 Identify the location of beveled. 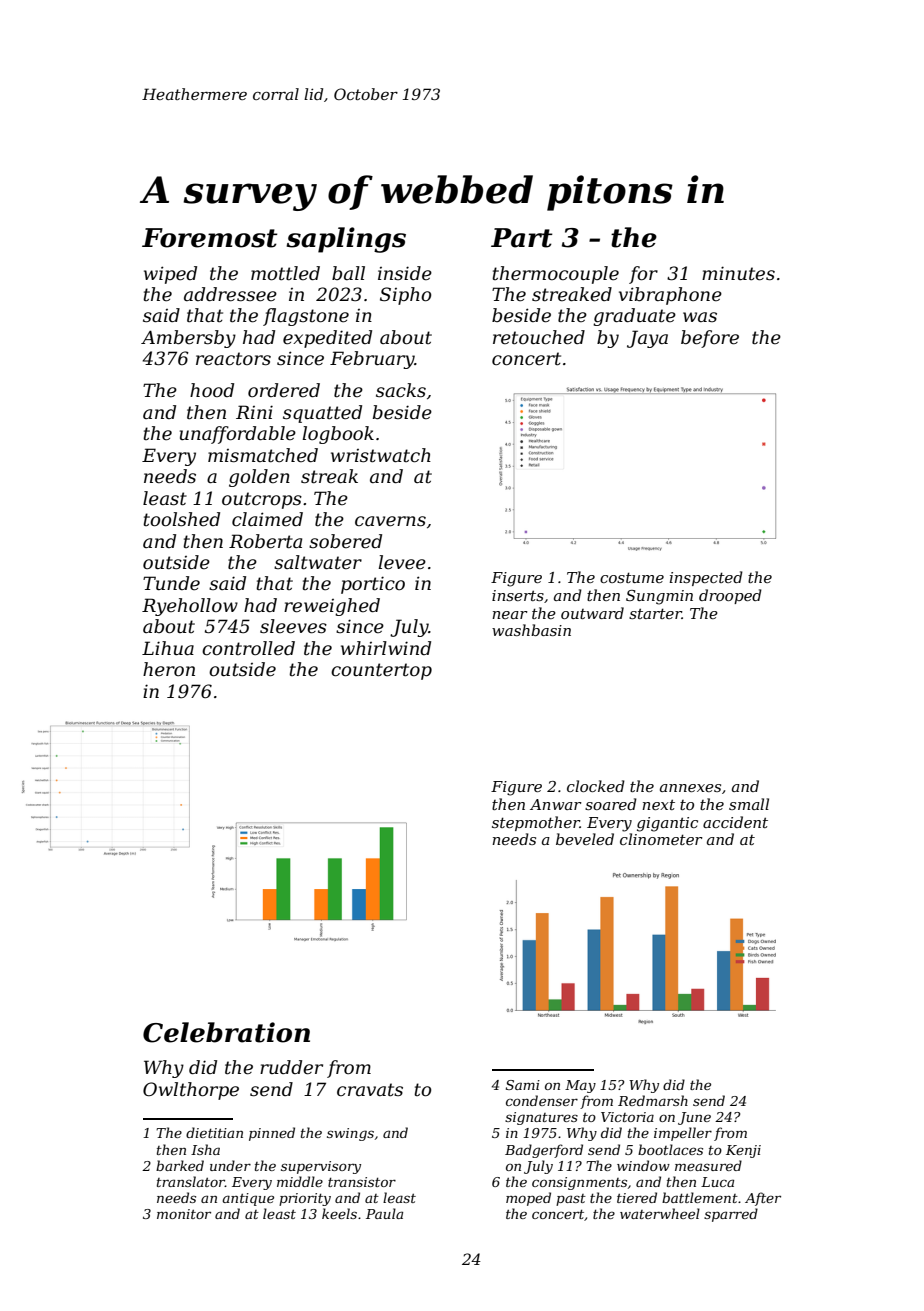
(585, 839).
